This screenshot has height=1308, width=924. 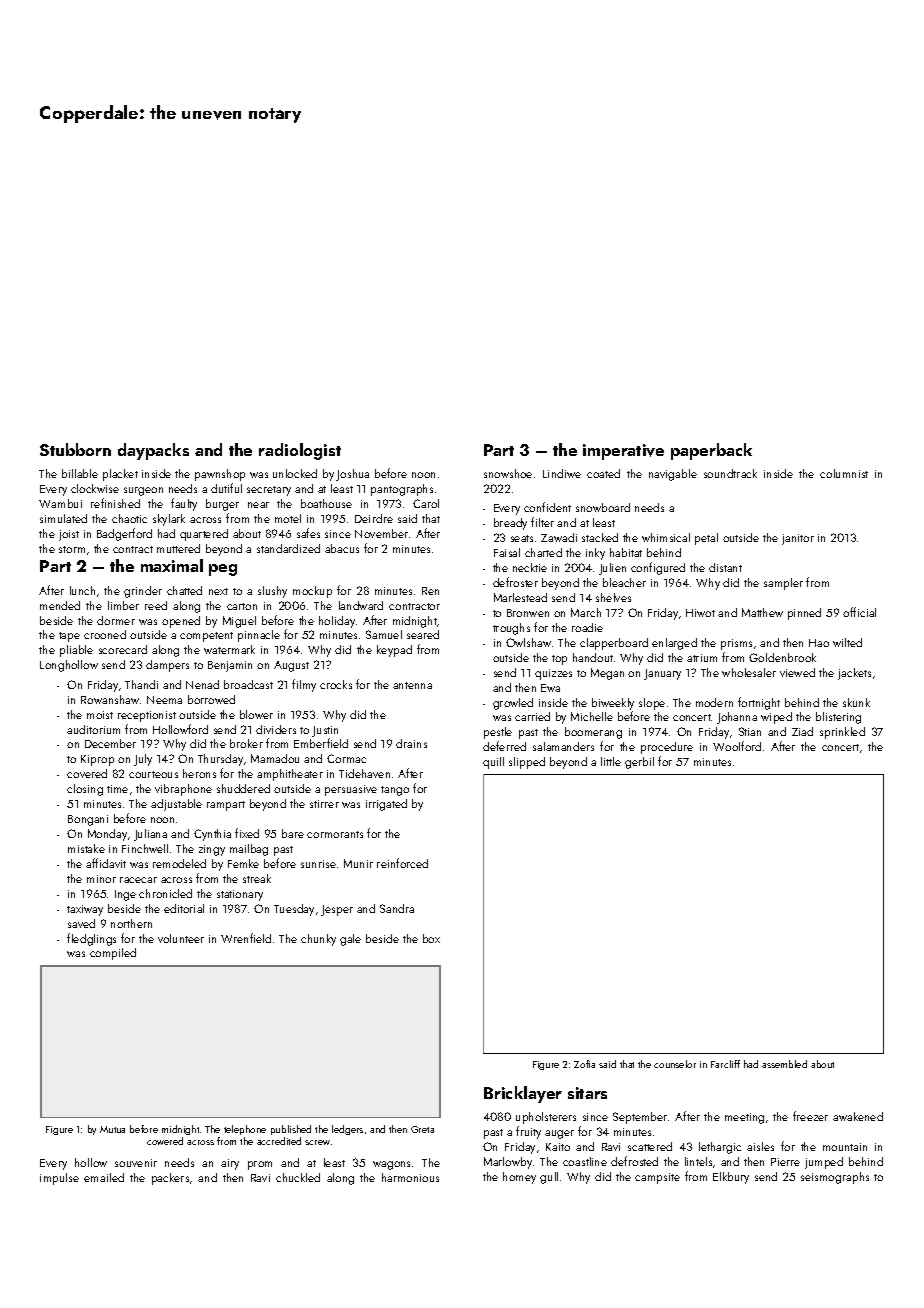 I want to click on Woolford, so click(x=737, y=746).
